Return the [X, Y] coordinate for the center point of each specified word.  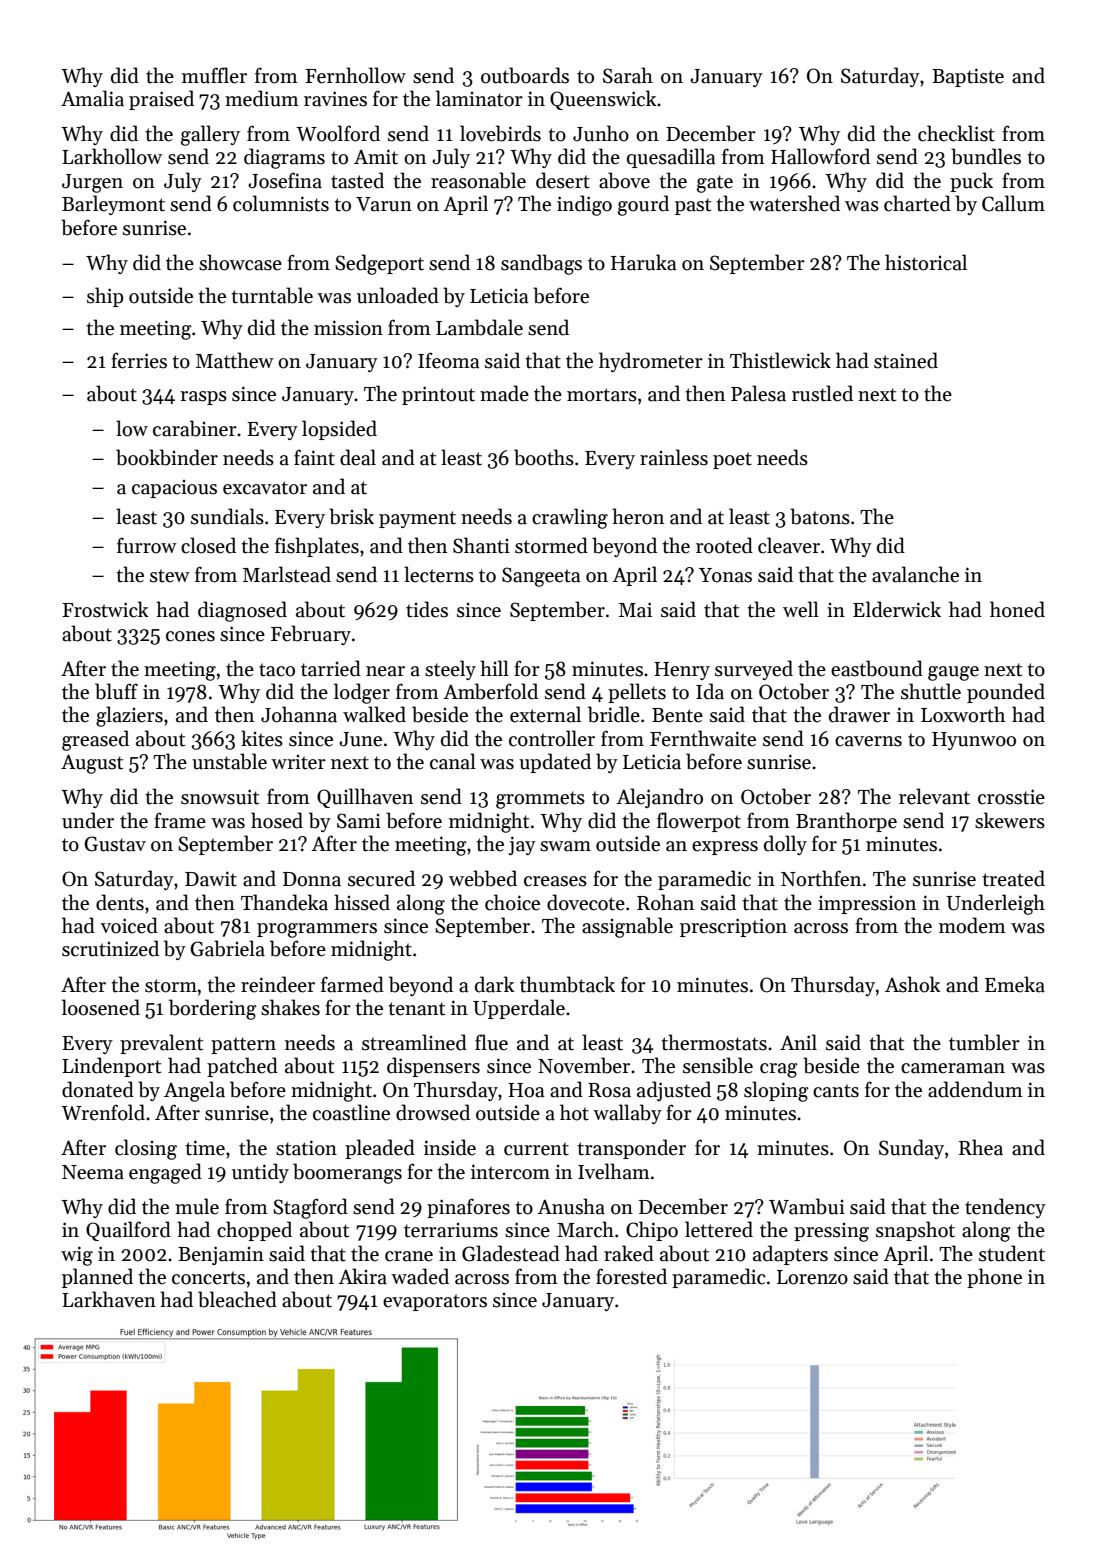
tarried [331, 668]
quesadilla [671, 158]
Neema [93, 1172]
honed [1017, 609]
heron [638, 516]
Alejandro [659, 798]
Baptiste [968, 77]
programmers [317, 930]
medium [262, 98]
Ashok [913, 984]
